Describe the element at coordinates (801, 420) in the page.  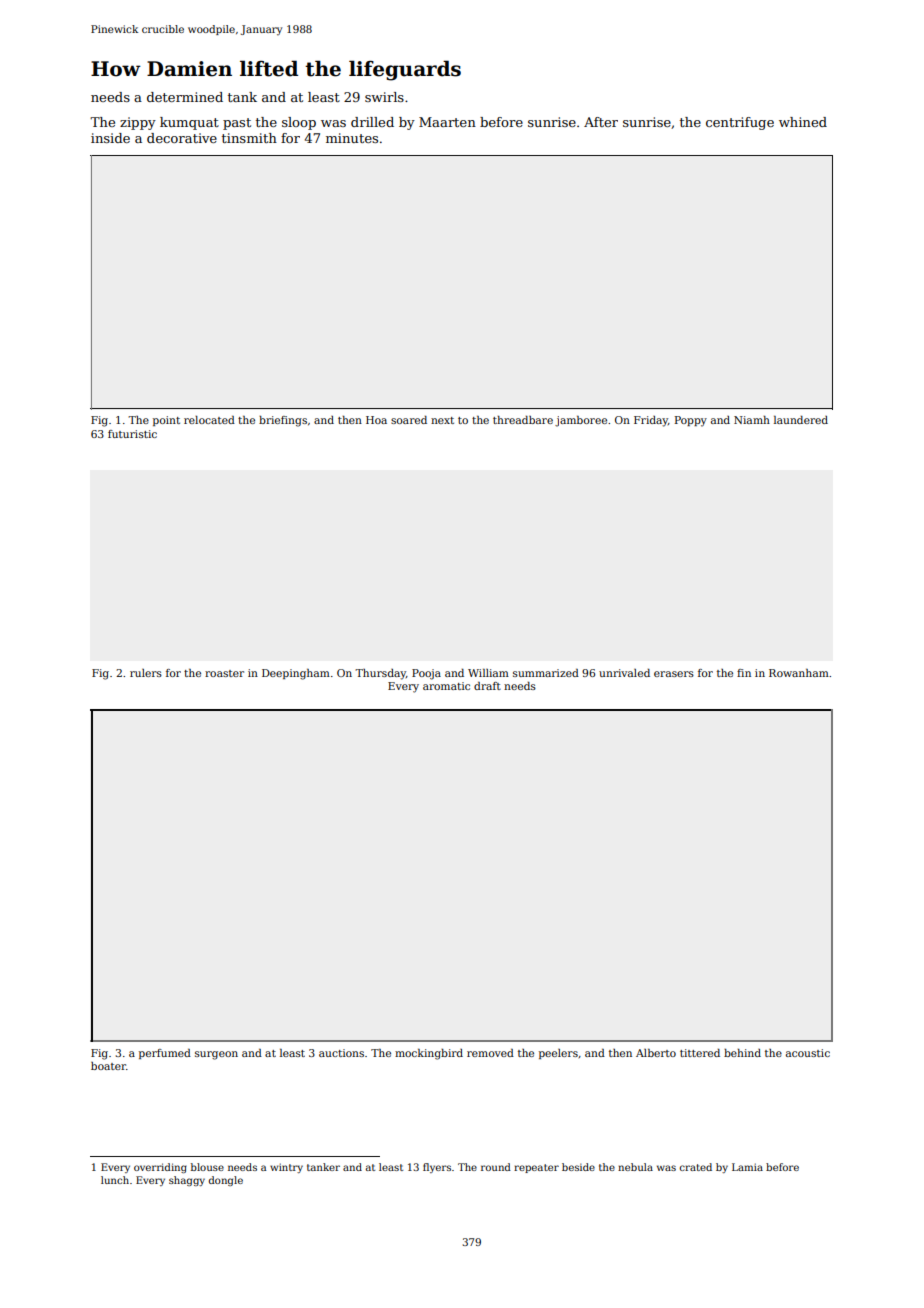
I see `laundered` at that location.
